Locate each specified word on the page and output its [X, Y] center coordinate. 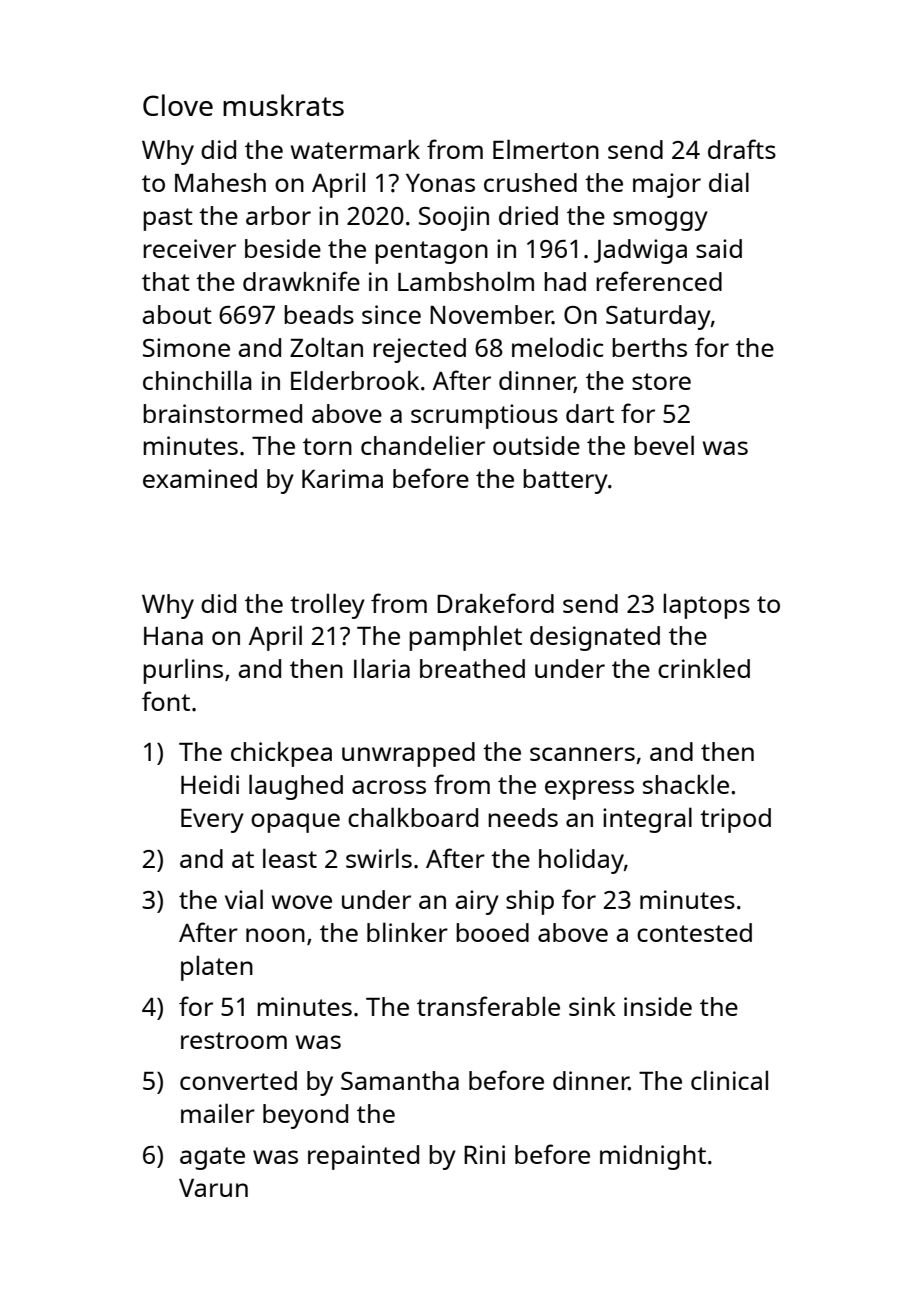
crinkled [704, 668]
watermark [355, 149]
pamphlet [465, 638]
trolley [327, 606]
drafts [742, 149]
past [168, 219]
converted [238, 1080]
